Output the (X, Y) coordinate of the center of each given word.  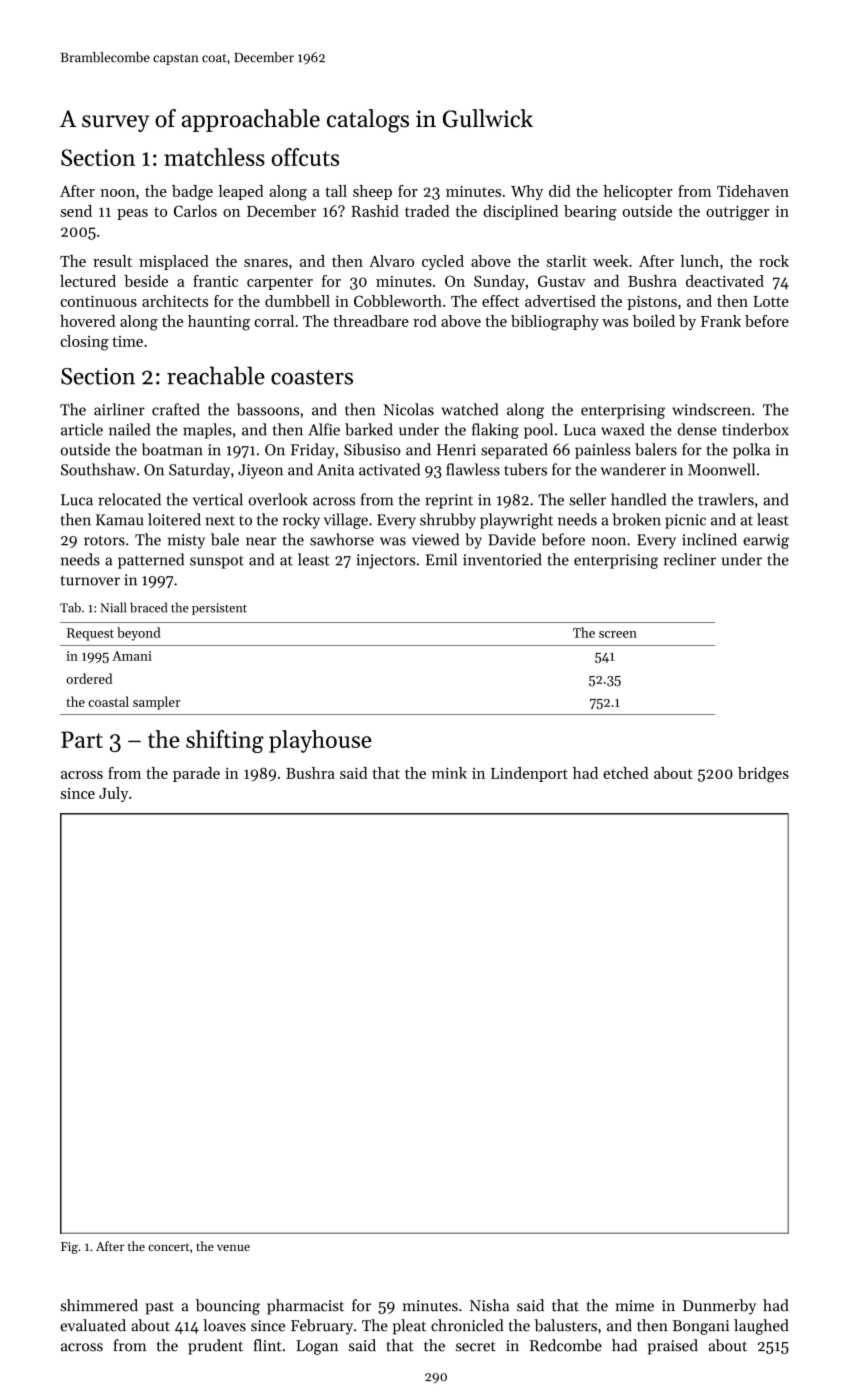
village (346, 521)
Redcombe (566, 1345)
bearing (590, 213)
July (113, 794)
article (82, 429)
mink (449, 773)
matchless (214, 157)
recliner (690, 559)
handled (638, 499)
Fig (69, 1248)
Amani (132, 656)
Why (527, 192)
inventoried (502, 559)
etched (625, 773)
